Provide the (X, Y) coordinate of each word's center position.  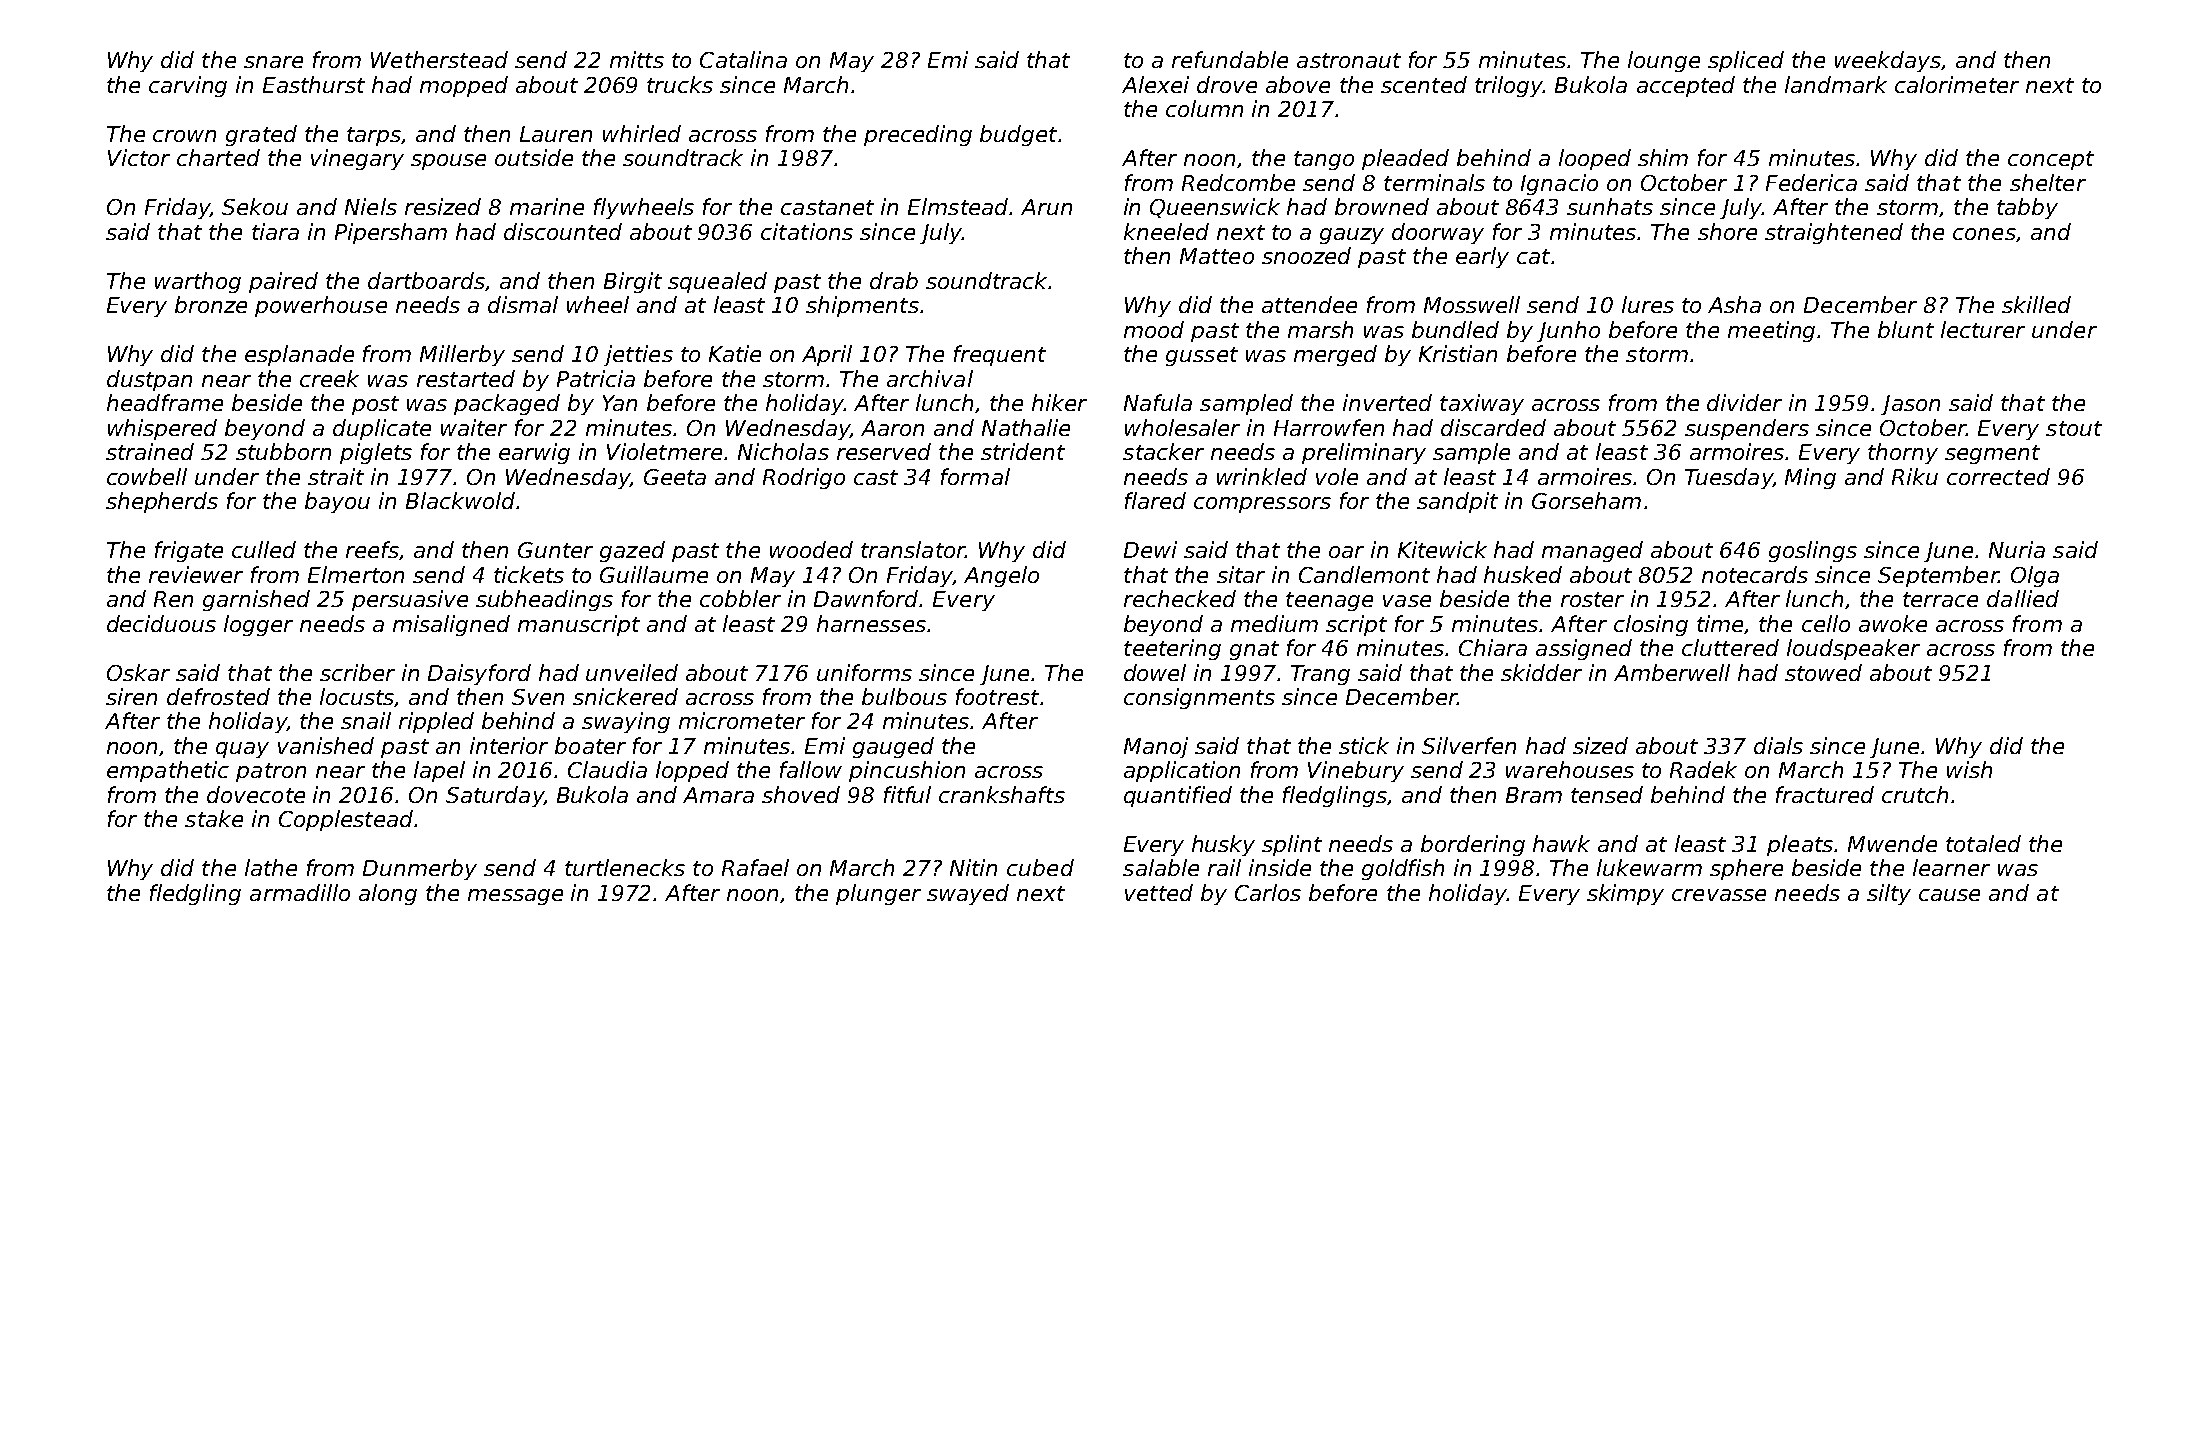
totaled (1983, 843)
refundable (1230, 59)
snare (273, 62)
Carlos (1268, 892)
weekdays (1888, 61)
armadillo (300, 892)
